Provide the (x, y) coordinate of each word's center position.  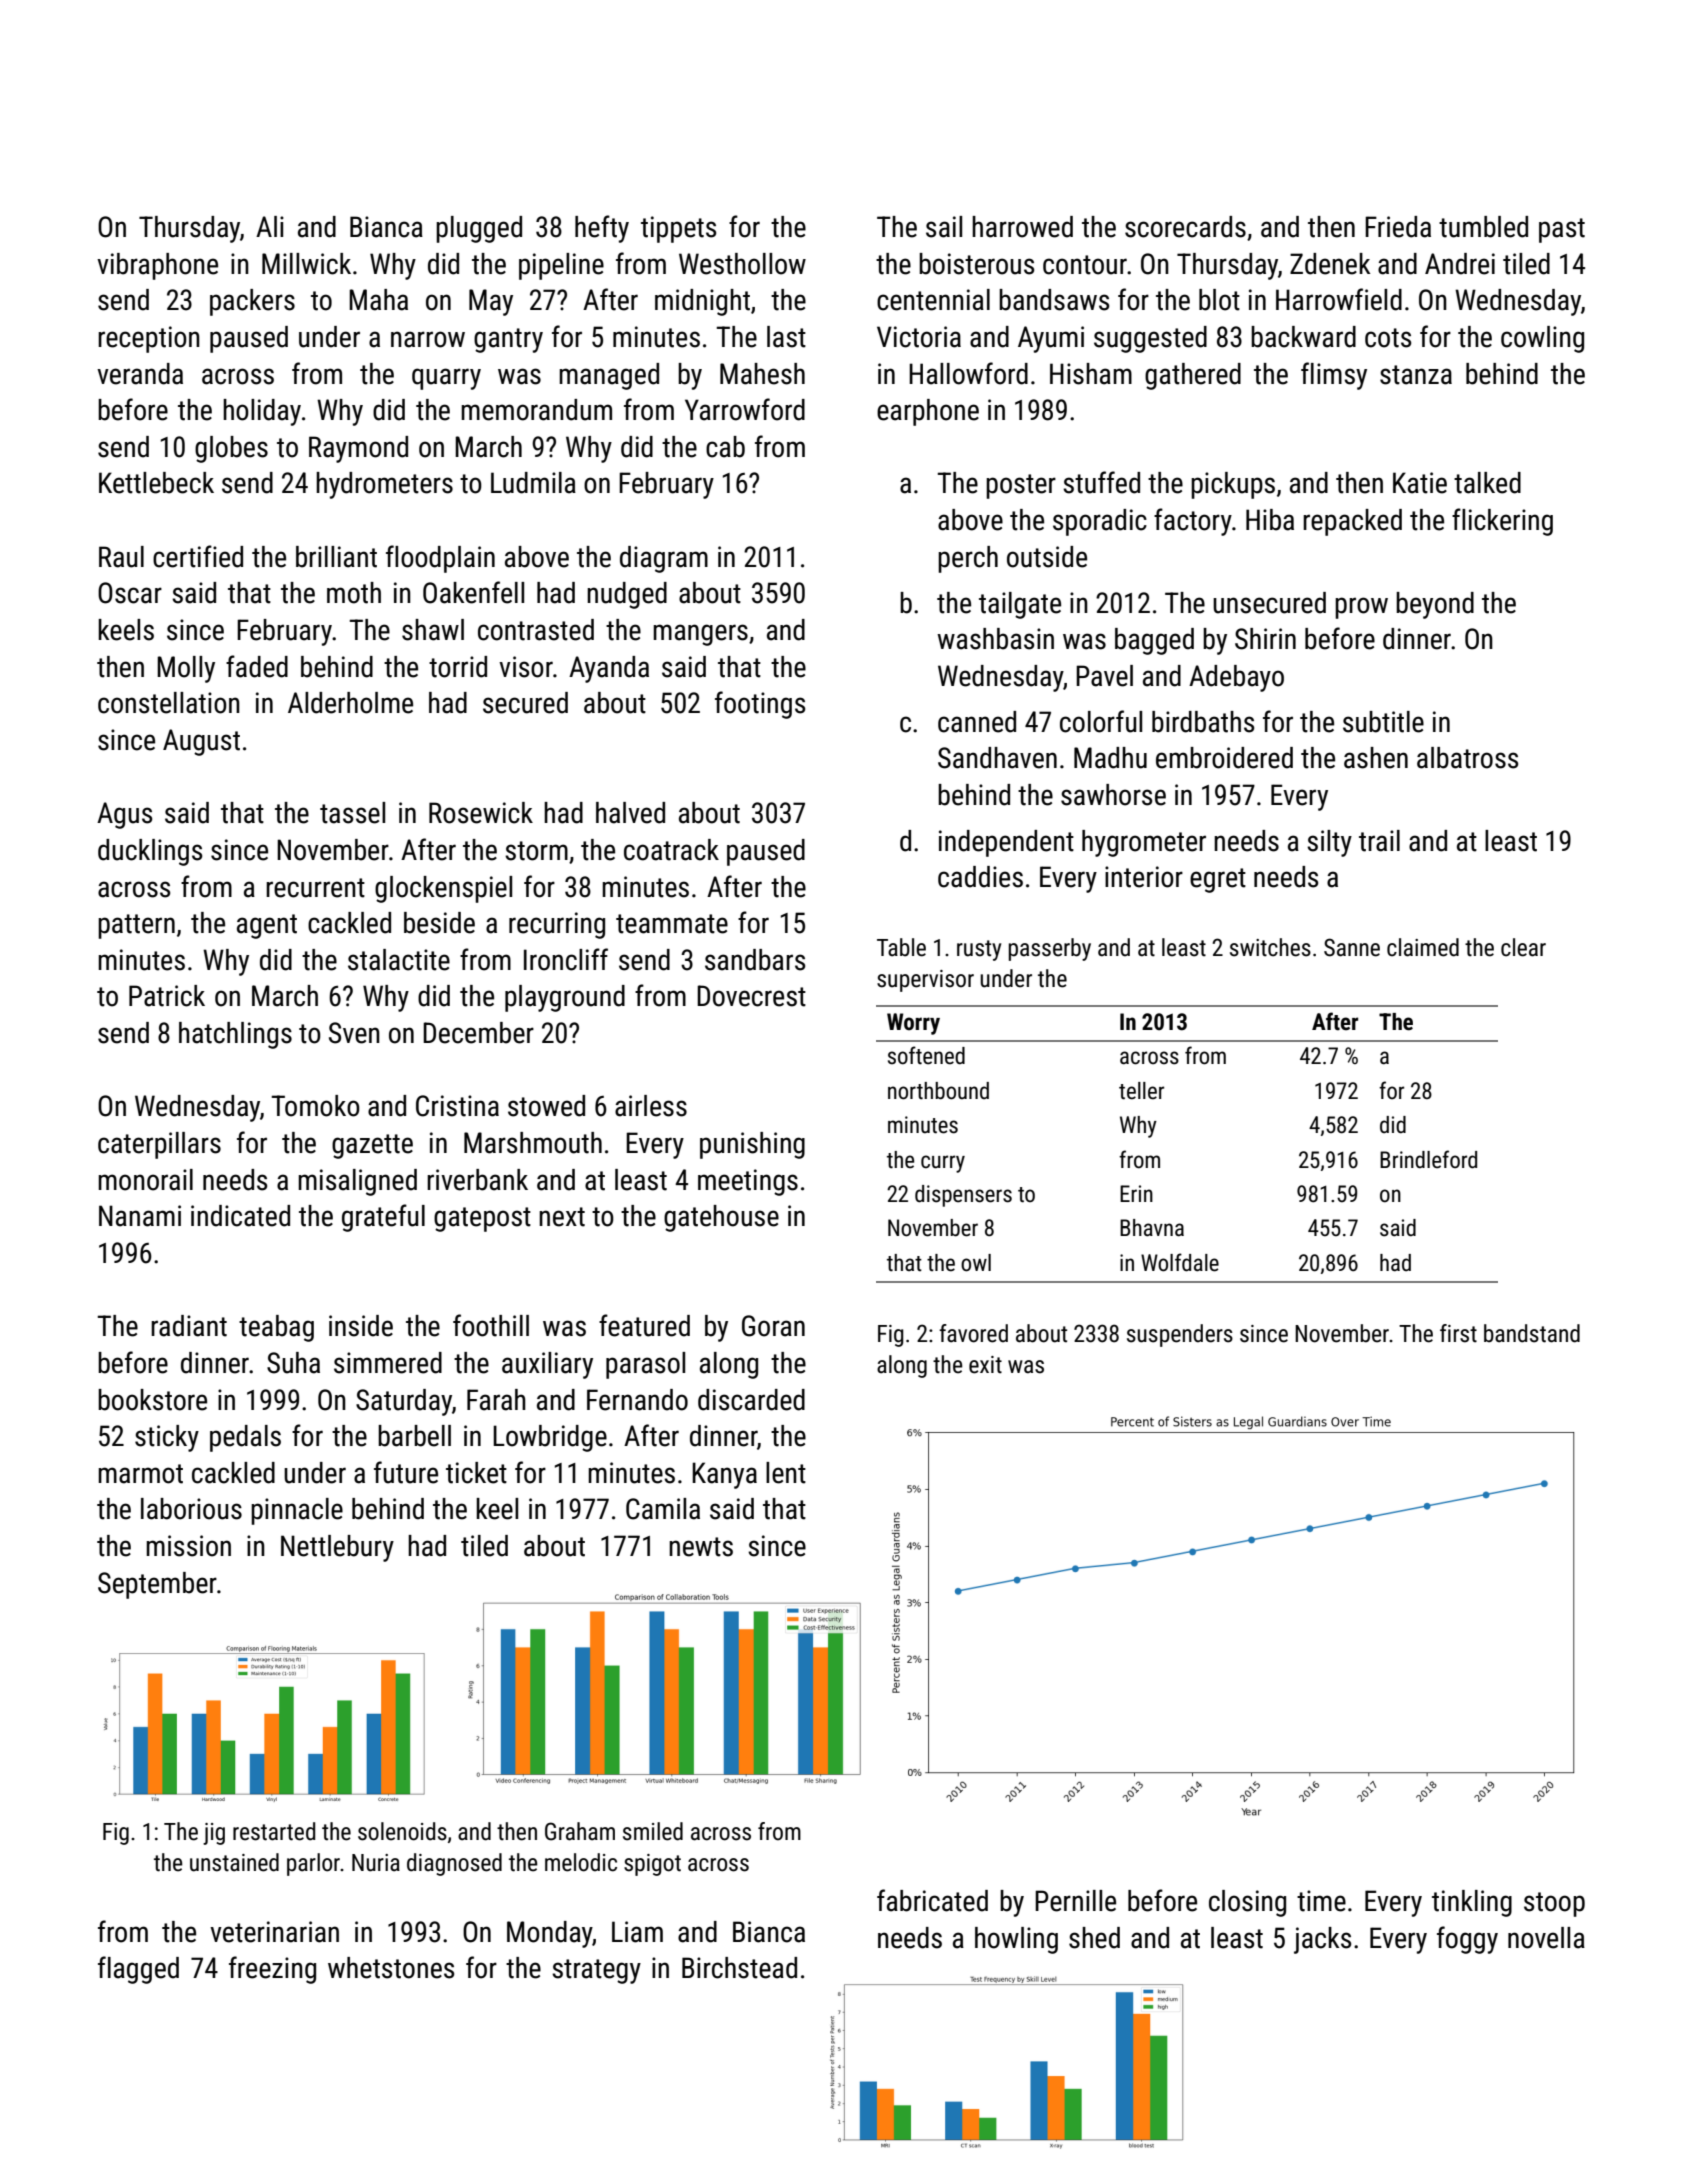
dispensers (963, 1196)
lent (786, 1473)
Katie (1420, 483)
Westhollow (742, 264)
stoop (1554, 1904)
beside (439, 923)
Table (901, 947)
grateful (383, 1218)
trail (1379, 841)
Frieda (1398, 227)
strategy (596, 1971)
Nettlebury (337, 1548)
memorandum (536, 410)
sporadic (1100, 522)
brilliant (336, 557)
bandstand (1532, 1333)
